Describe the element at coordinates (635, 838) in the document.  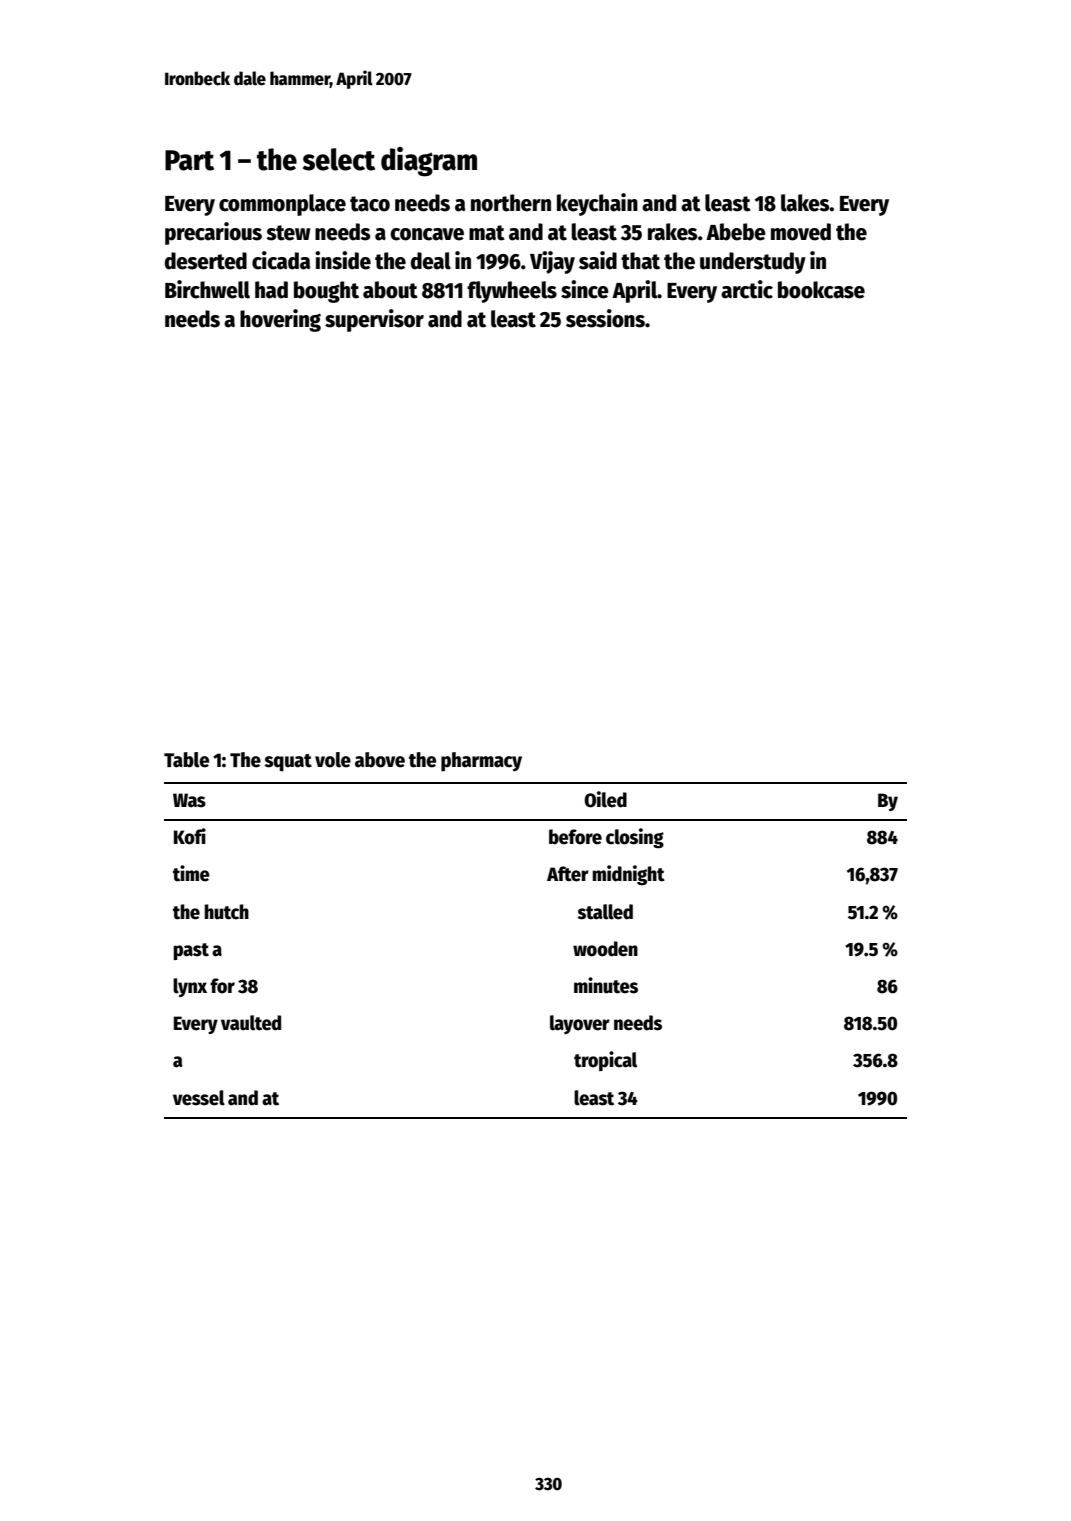
I see `closing` at that location.
